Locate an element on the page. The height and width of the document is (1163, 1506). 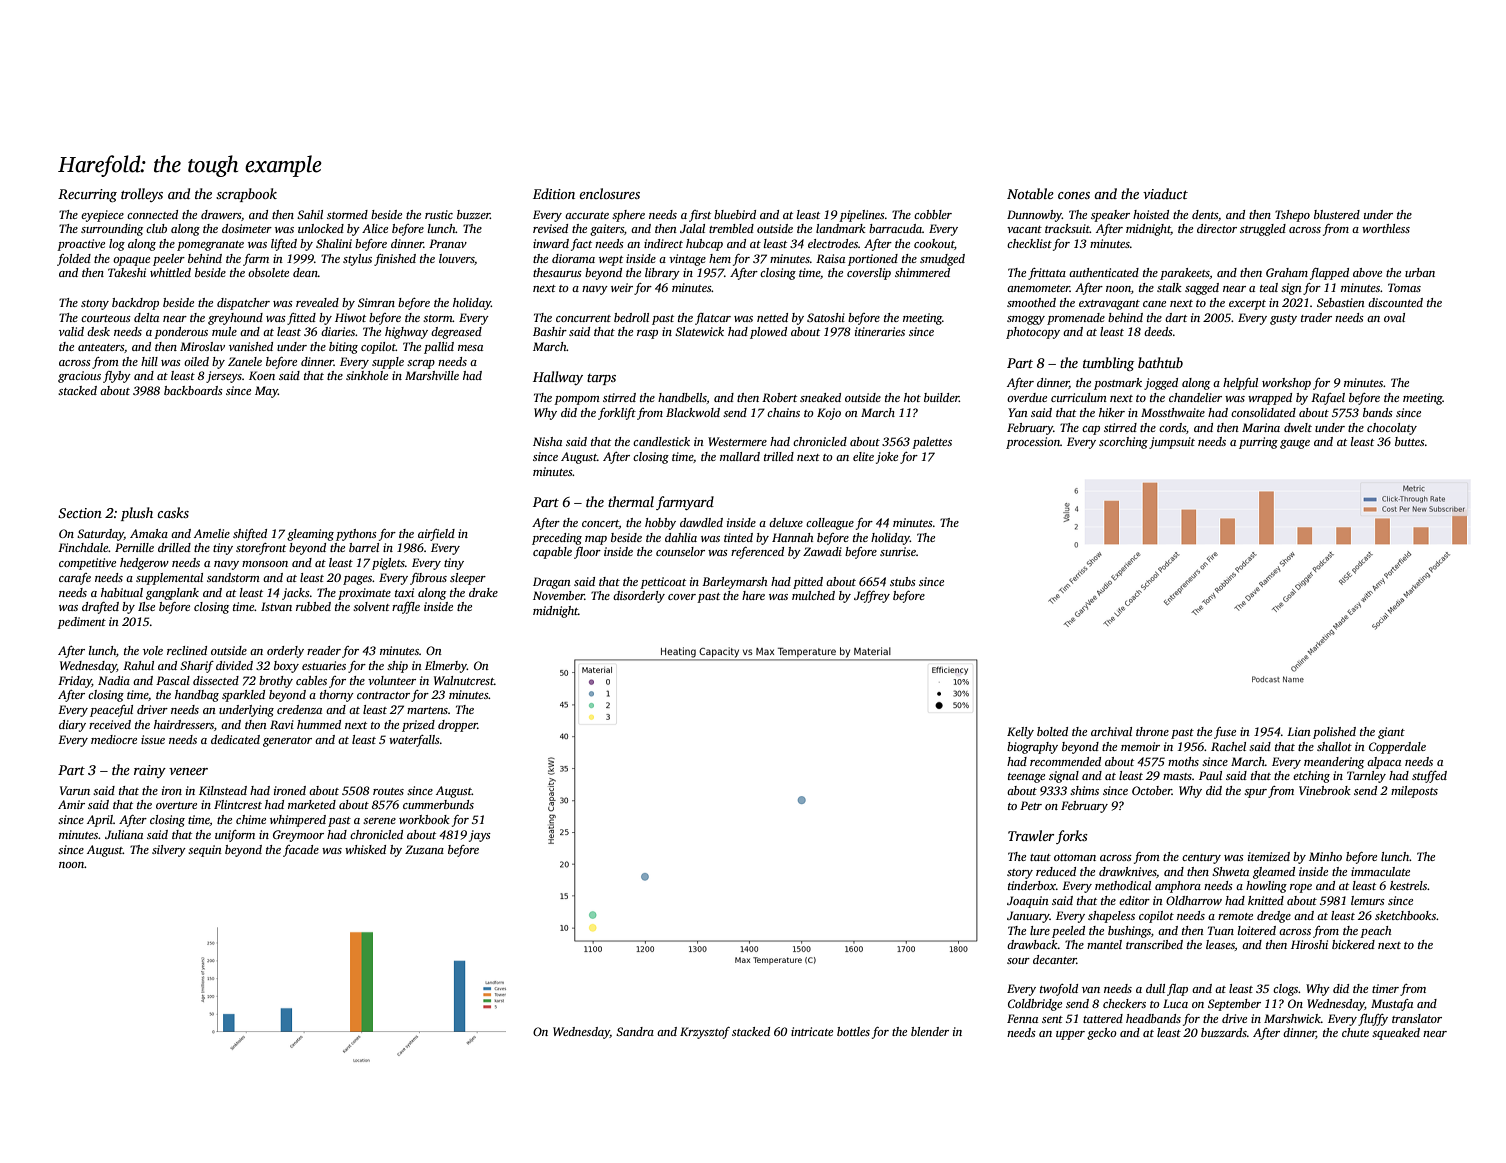
vole is located at coordinates (153, 650).
